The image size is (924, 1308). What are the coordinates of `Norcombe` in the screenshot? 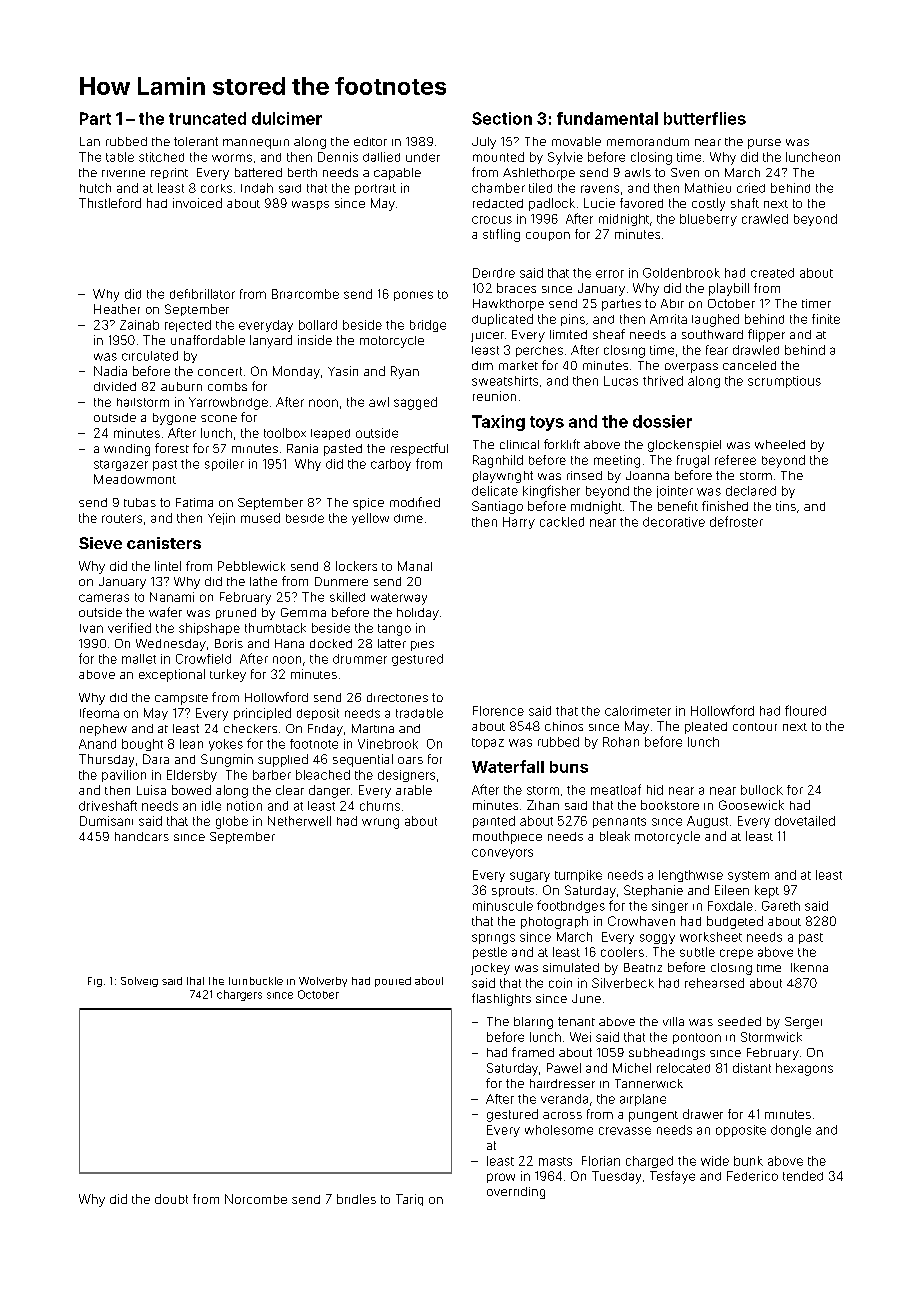 It's located at (256, 1199).
